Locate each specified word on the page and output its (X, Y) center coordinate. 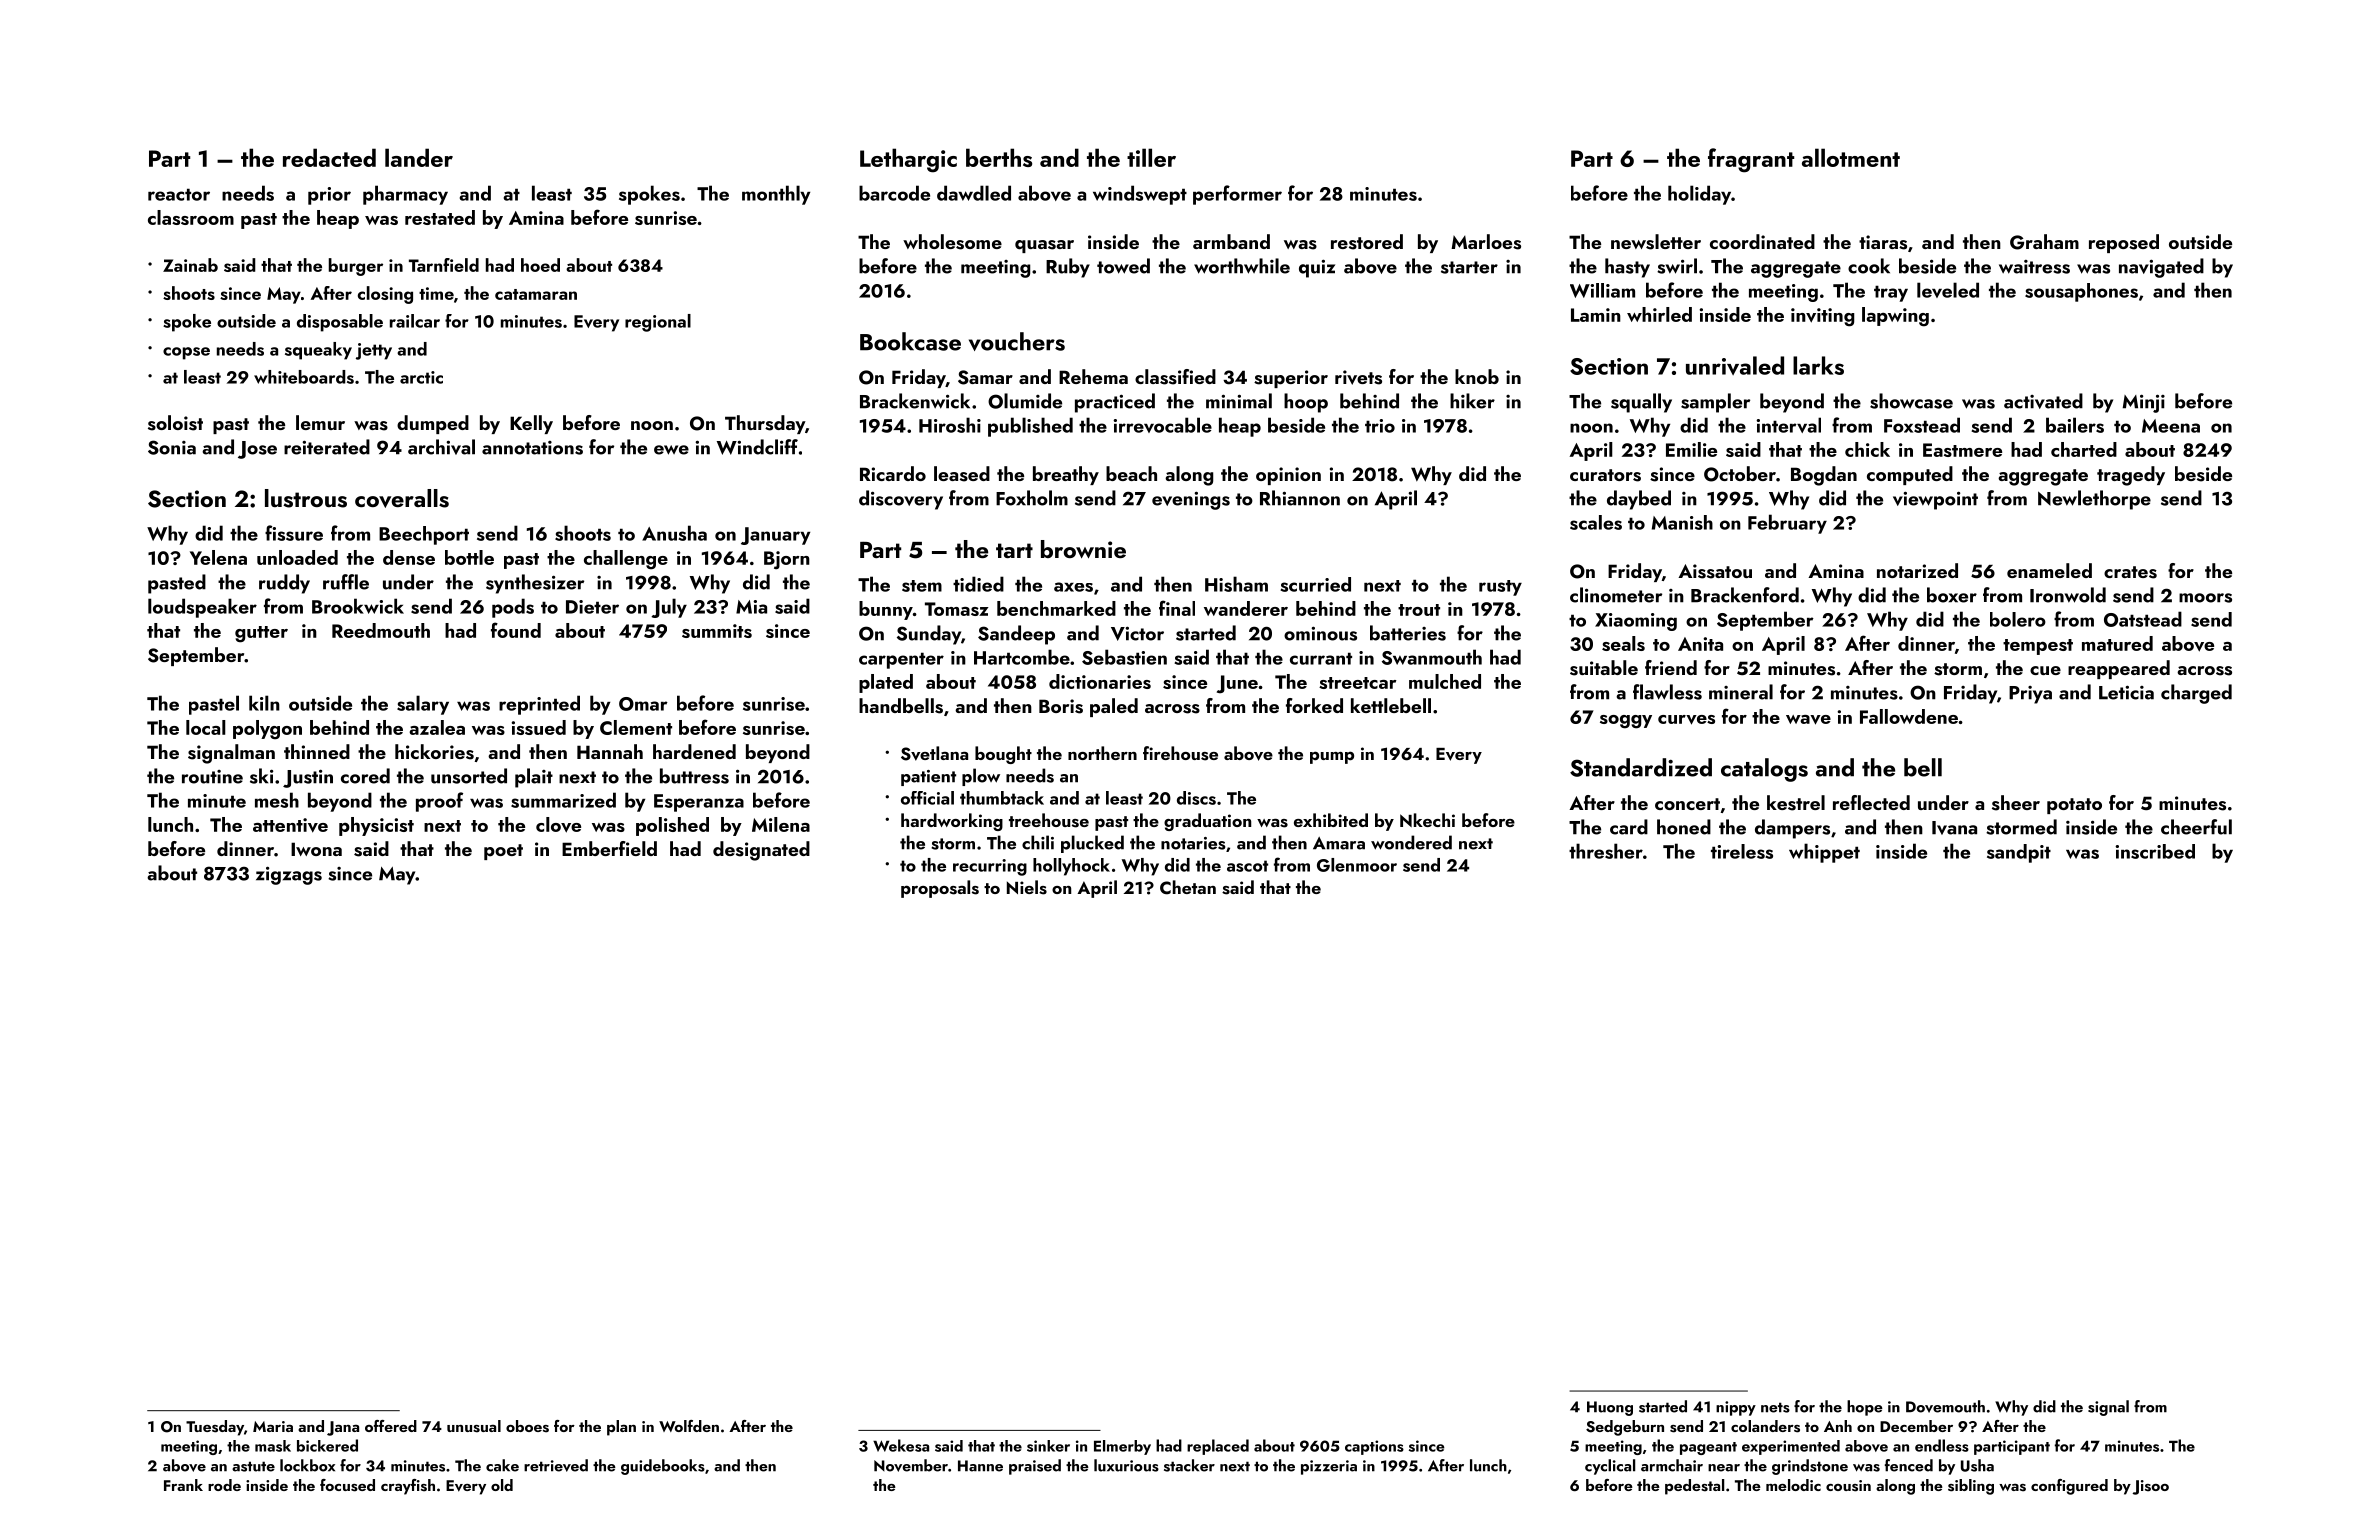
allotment (1851, 157)
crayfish (408, 1487)
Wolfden (689, 1426)
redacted (329, 157)
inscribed (2155, 851)
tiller (1151, 157)
